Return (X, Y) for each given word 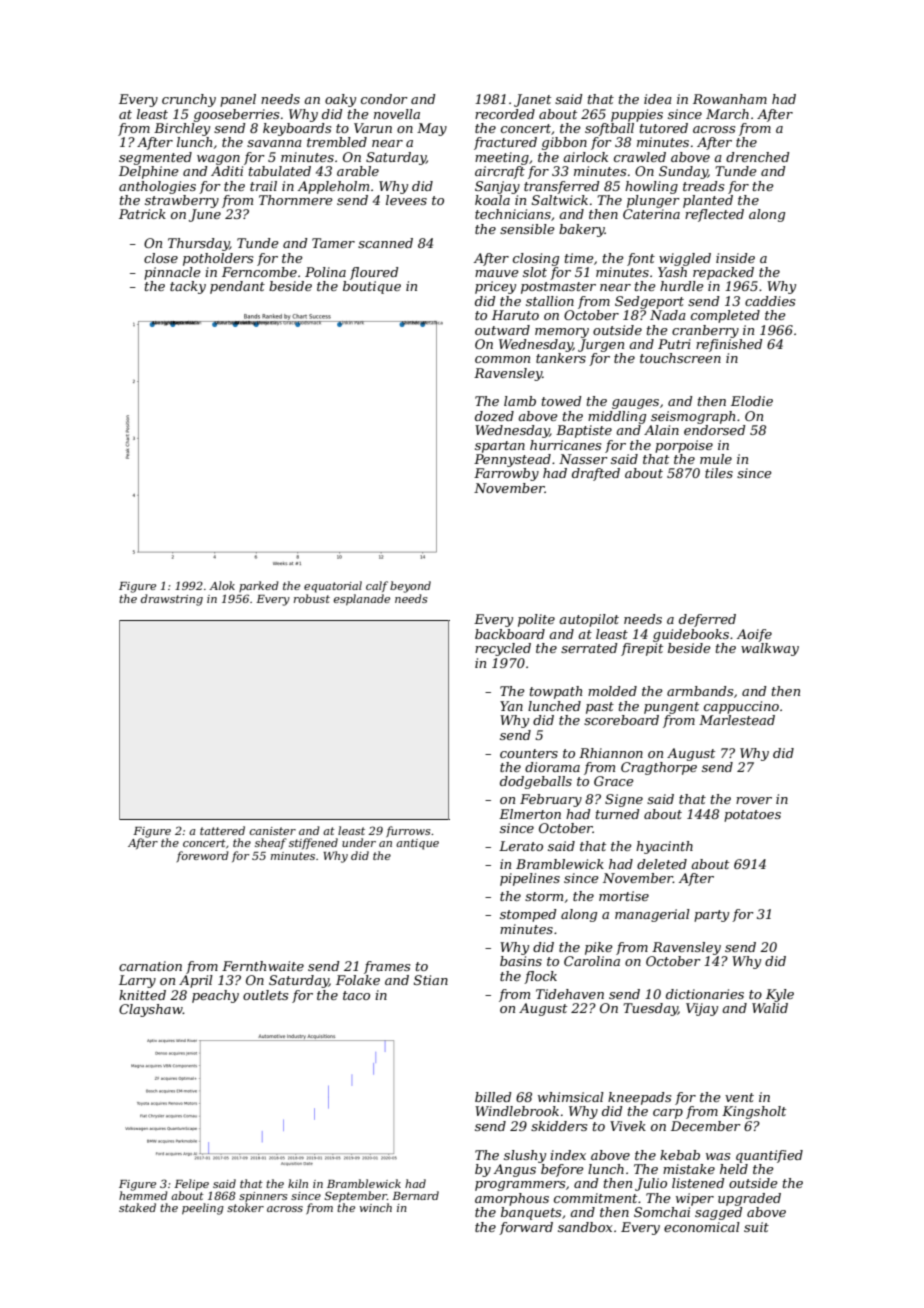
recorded (505, 114)
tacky (188, 287)
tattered (222, 830)
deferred (707, 620)
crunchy (189, 100)
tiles (719, 473)
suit (756, 1227)
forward (526, 1228)
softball (609, 129)
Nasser (583, 459)
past (600, 708)
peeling (203, 1209)
